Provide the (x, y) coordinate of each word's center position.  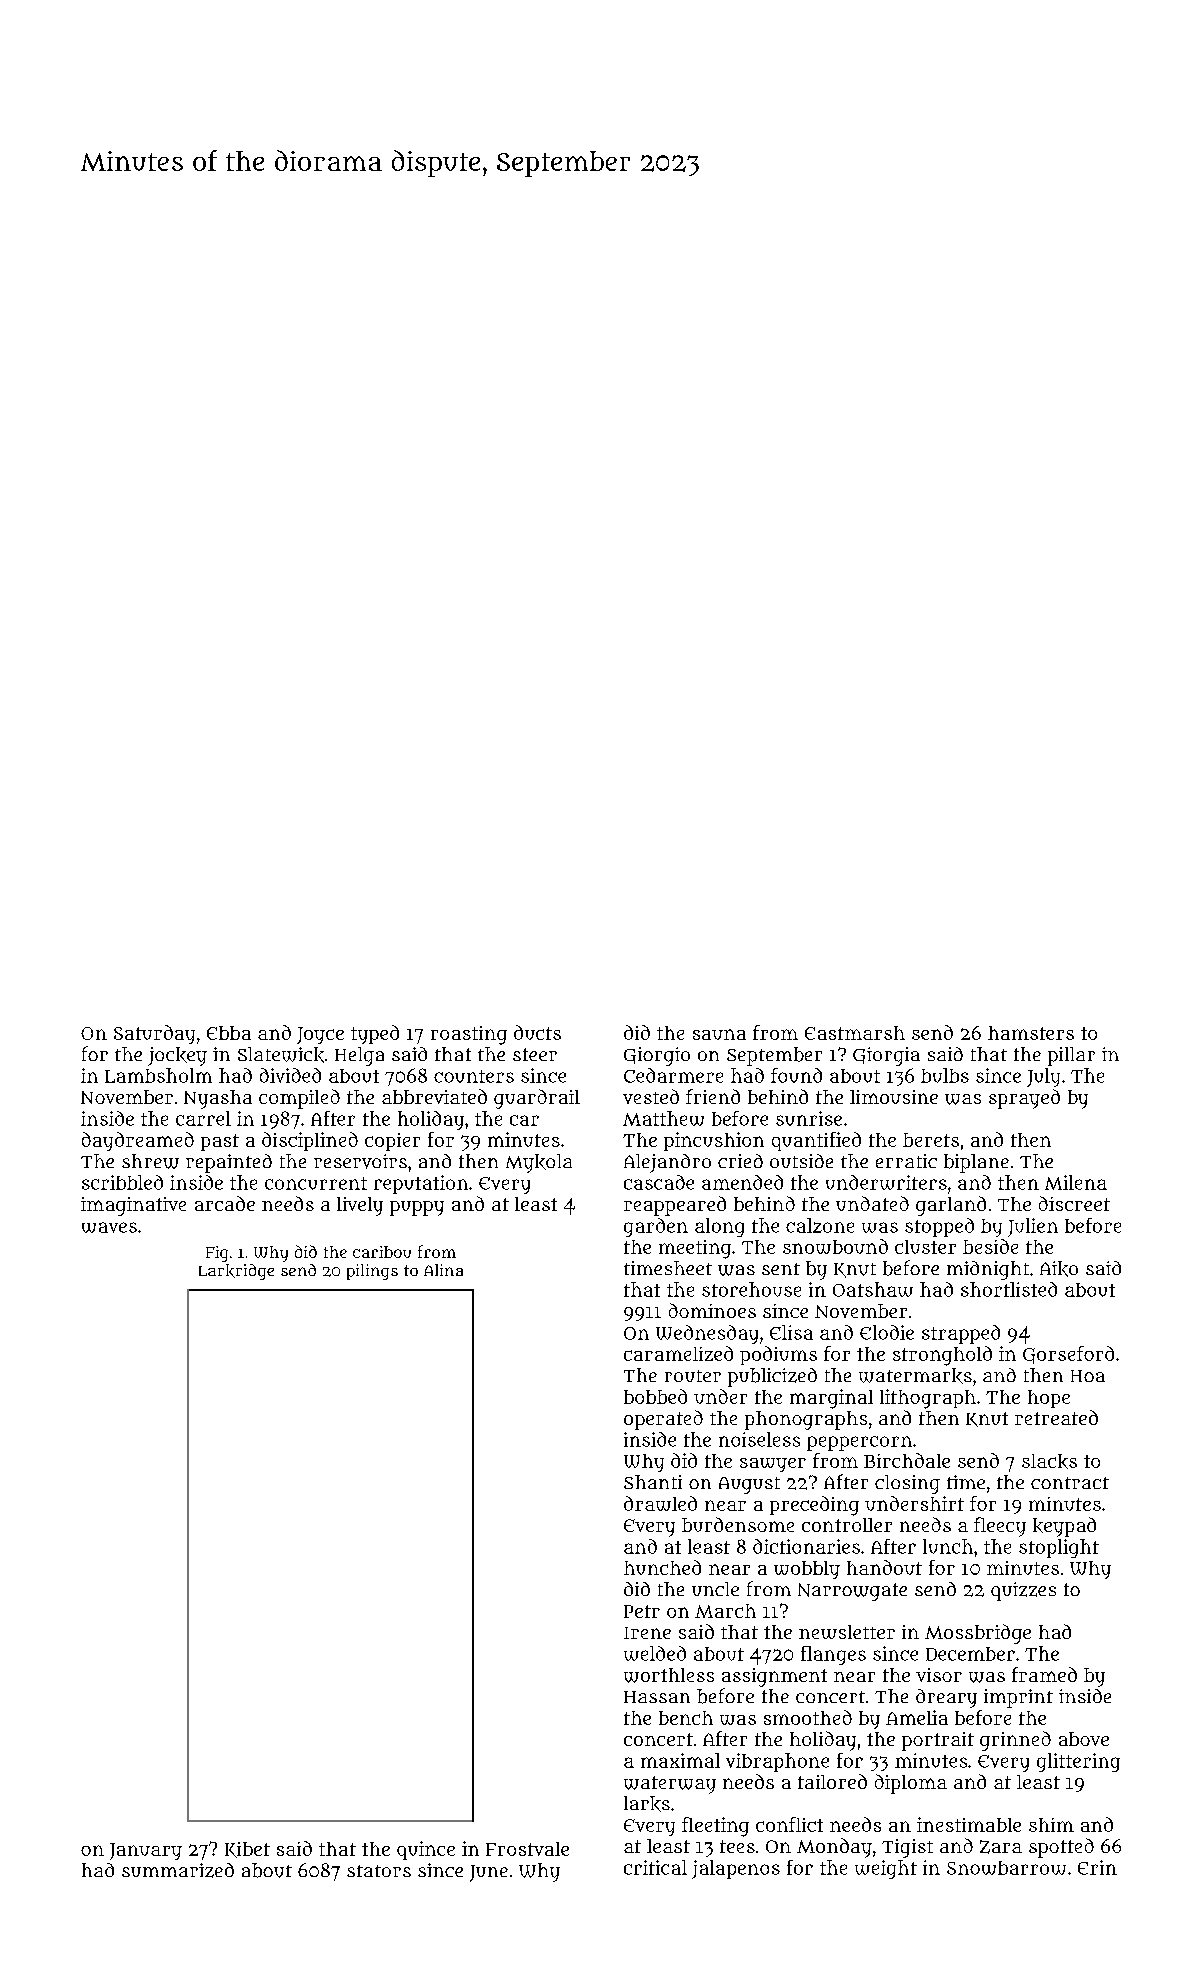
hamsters (1031, 1033)
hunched (662, 1567)
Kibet (247, 1850)
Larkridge (236, 1272)
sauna (719, 1034)
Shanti (653, 1482)
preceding (814, 1506)
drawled (660, 1503)
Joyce (320, 1035)
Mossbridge (978, 1634)
